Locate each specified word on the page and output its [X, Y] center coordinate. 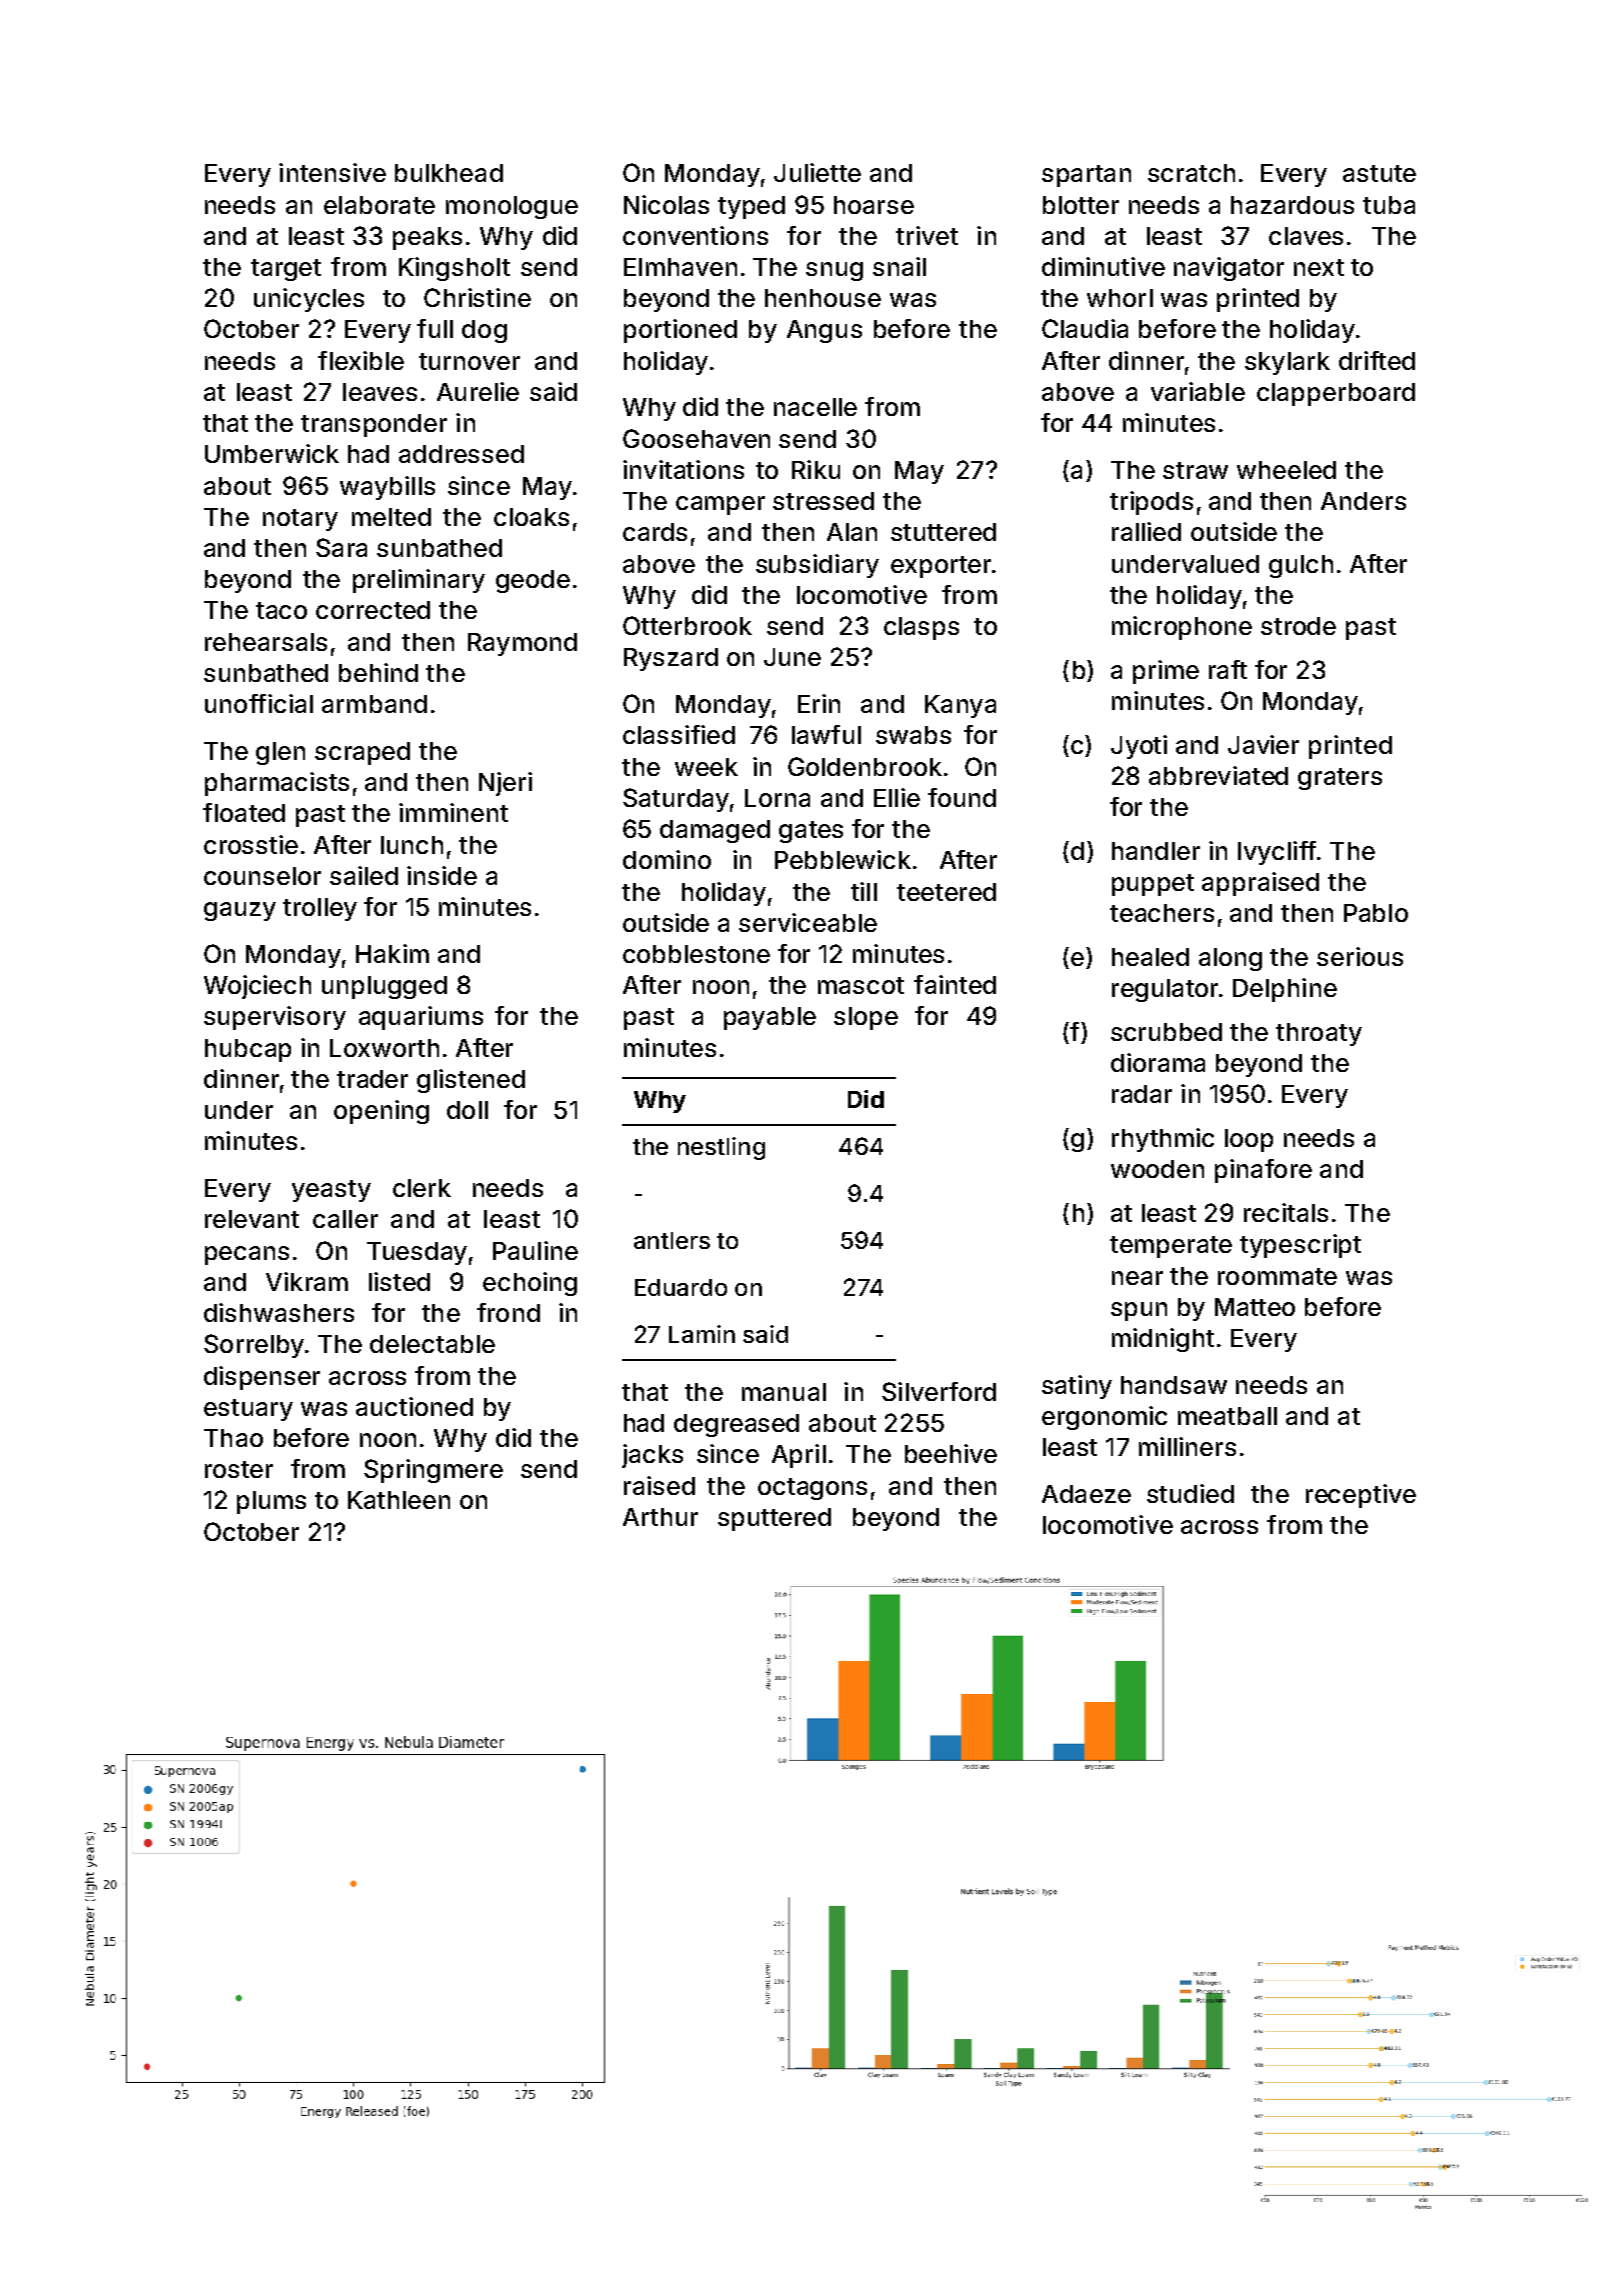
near [1137, 1278]
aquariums [421, 1018]
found [962, 797]
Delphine [1285, 990]
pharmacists [277, 784]
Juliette [817, 172]
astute [1379, 173]
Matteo [1255, 1307]
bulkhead [449, 173]
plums [271, 1502]
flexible [361, 360]
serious [1360, 956]
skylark [1287, 363]
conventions [695, 235]
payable [770, 1018]
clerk [422, 1188]
